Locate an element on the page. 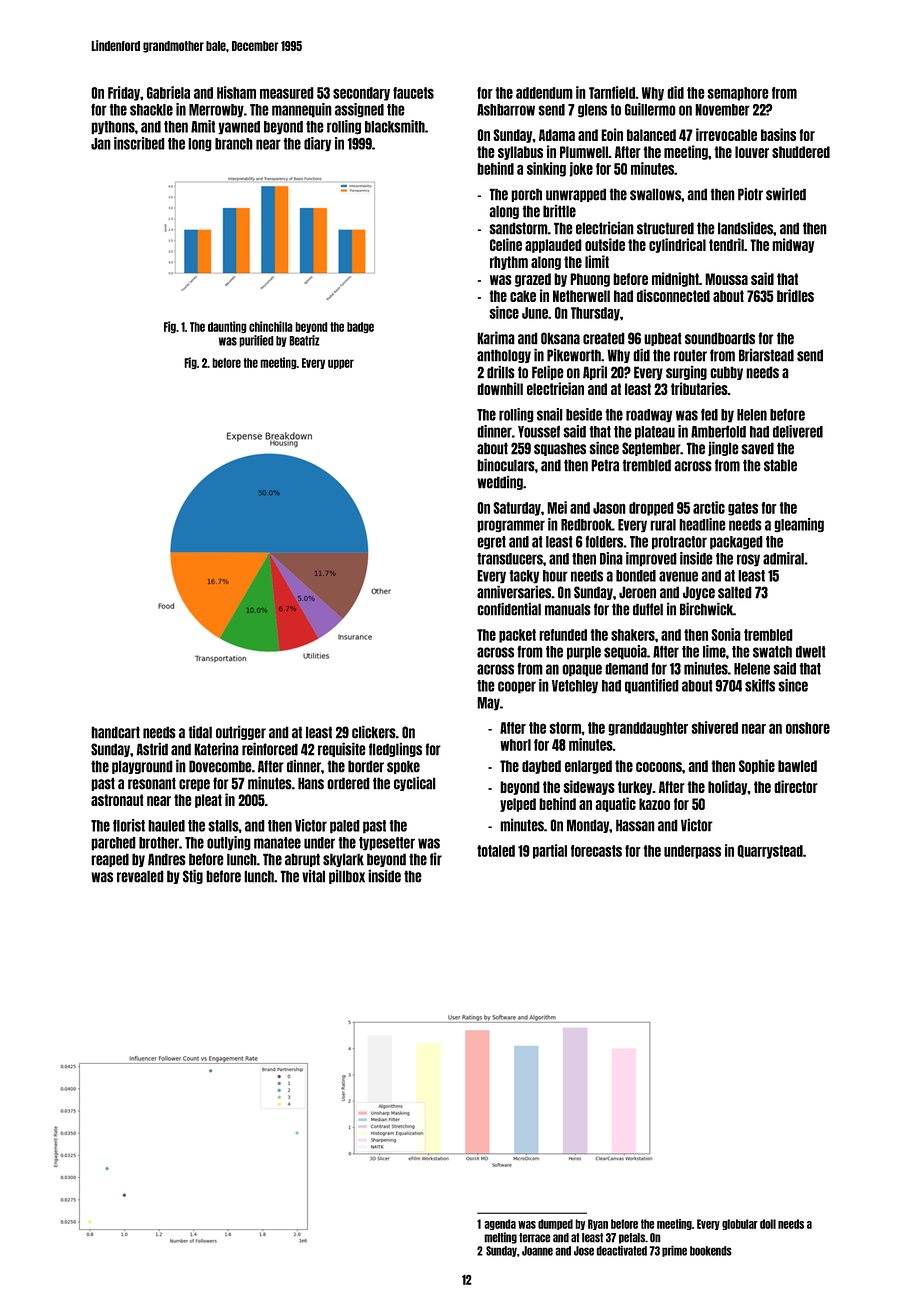 Image resolution: width=924 pixels, height=1314 pixels. melting is located at coordinates (500, 1238).
